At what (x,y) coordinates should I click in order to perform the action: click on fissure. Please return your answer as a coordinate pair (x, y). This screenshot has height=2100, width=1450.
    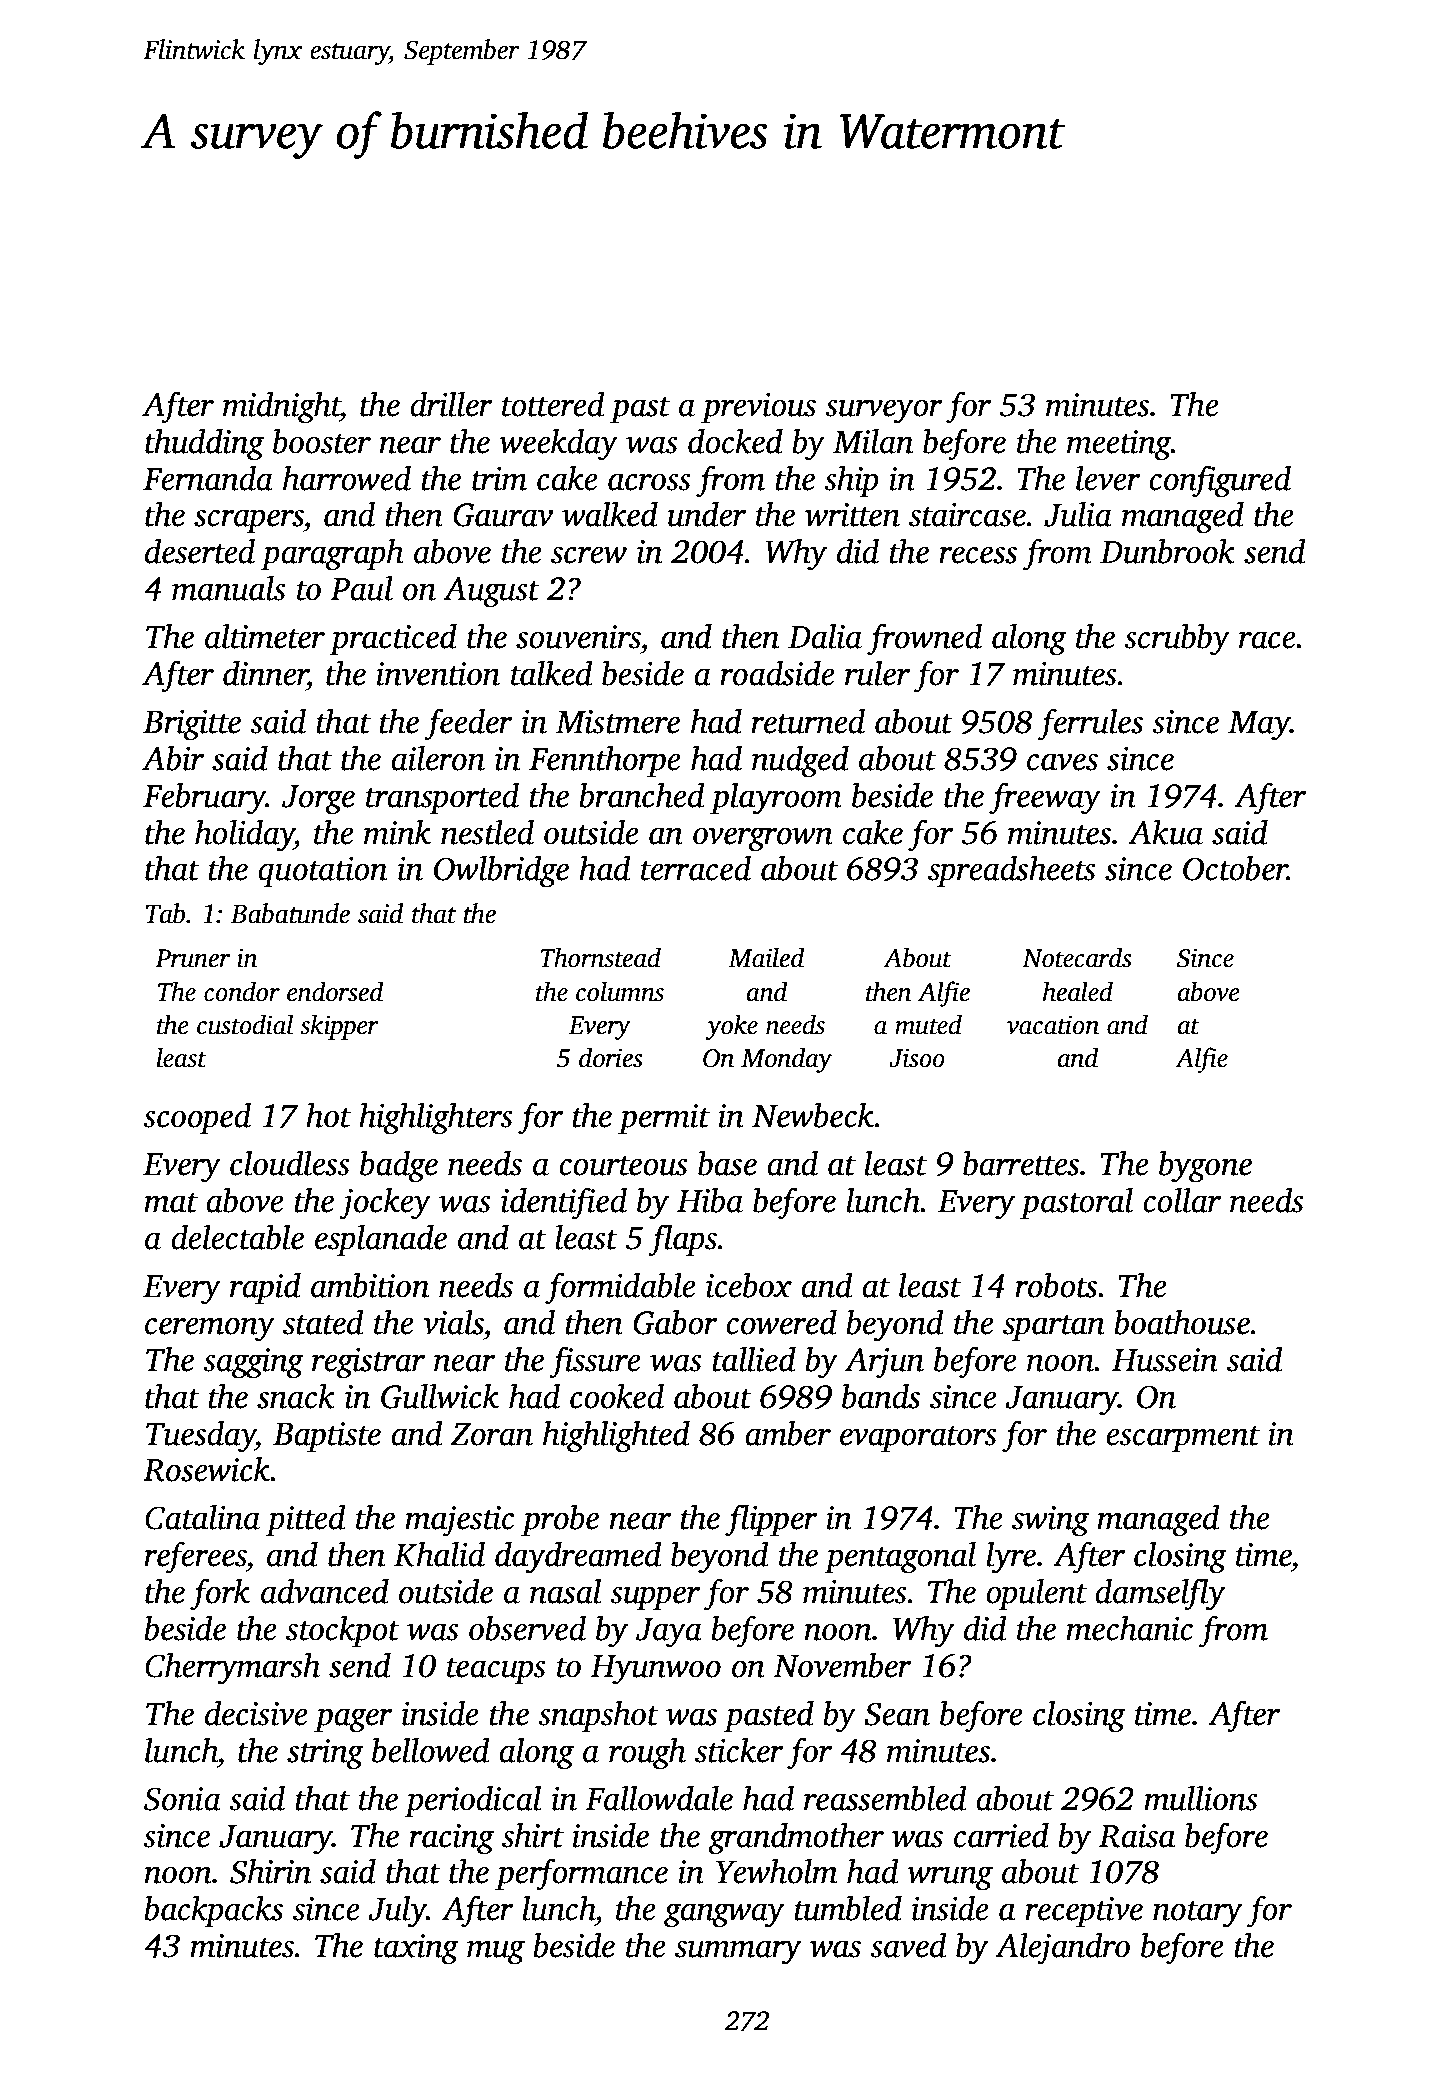
    Looking at the image, I should click on (595, 1362).
